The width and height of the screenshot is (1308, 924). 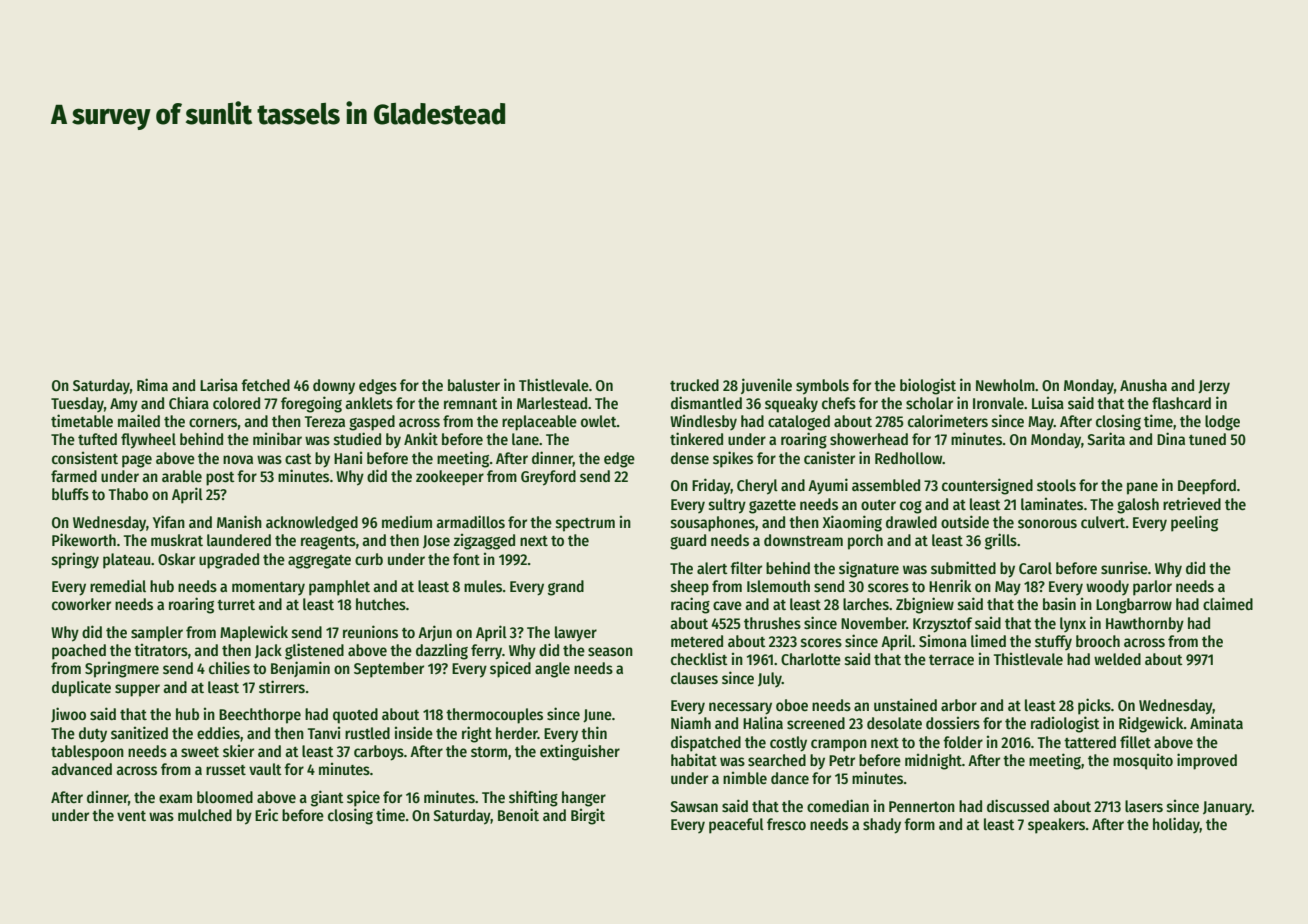 I want to click on armadillos, so click(x=470, y=522).
